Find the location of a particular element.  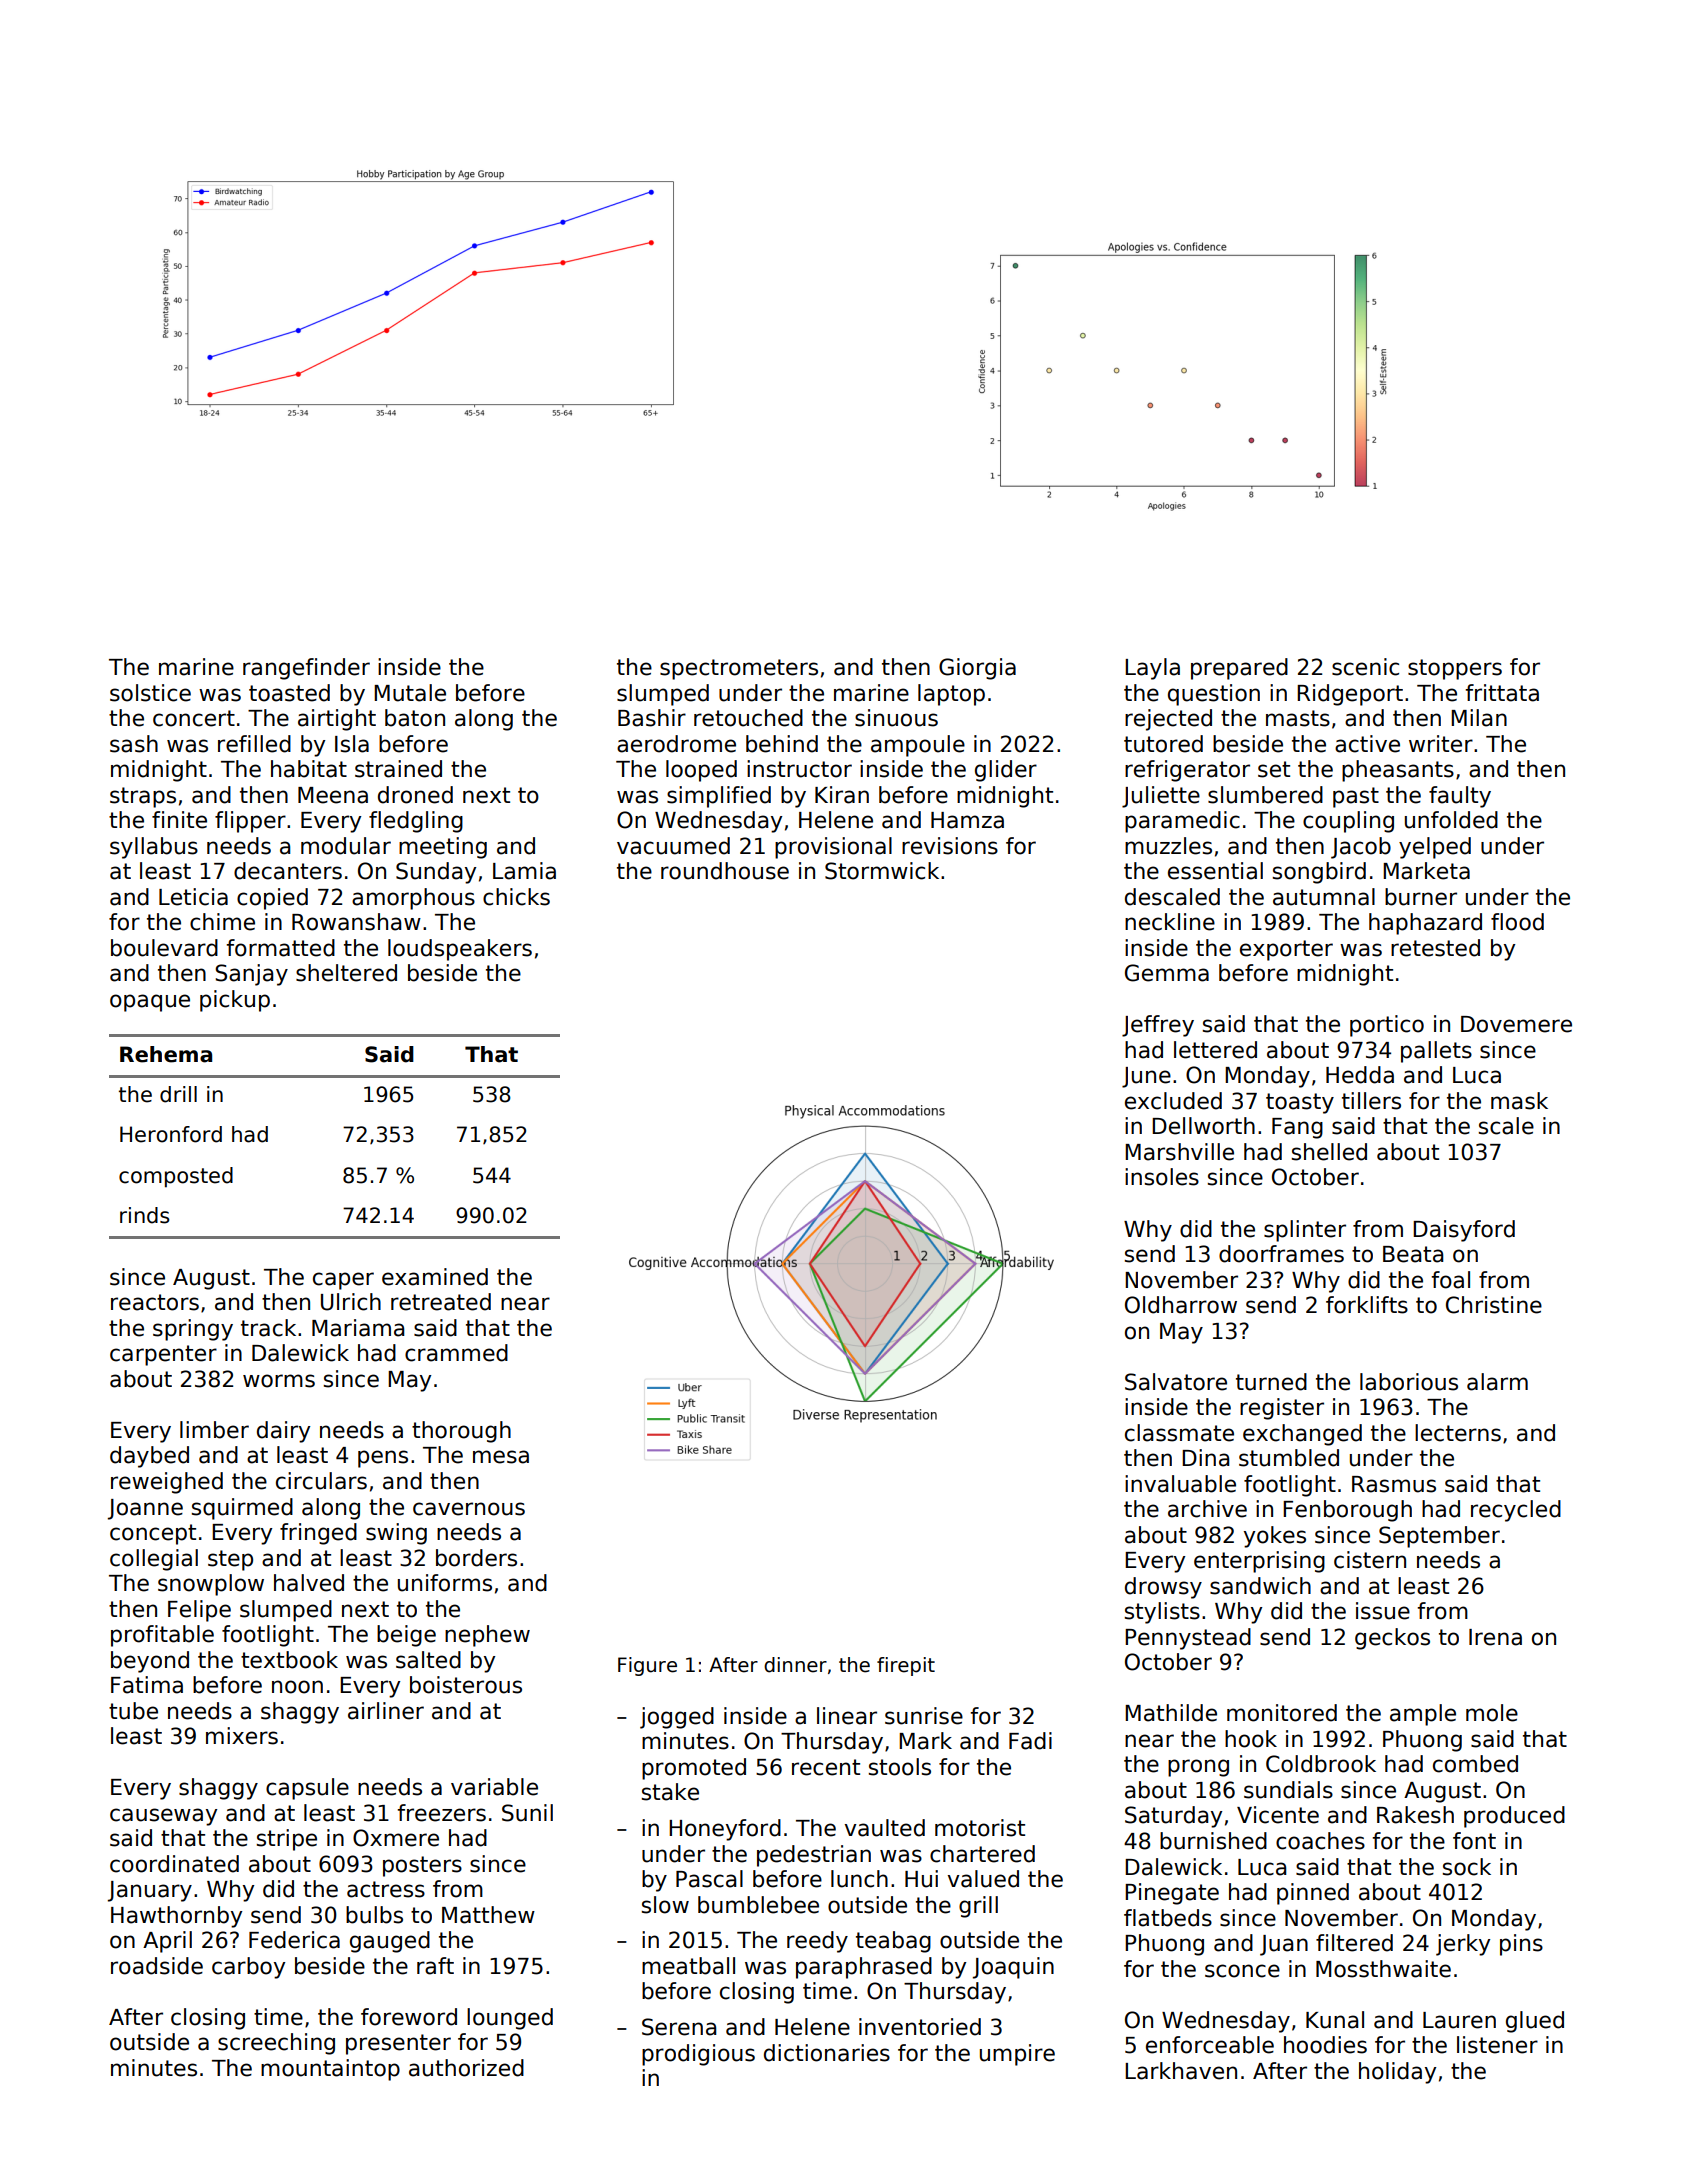

solstice is located at coordinates (150, 693).
